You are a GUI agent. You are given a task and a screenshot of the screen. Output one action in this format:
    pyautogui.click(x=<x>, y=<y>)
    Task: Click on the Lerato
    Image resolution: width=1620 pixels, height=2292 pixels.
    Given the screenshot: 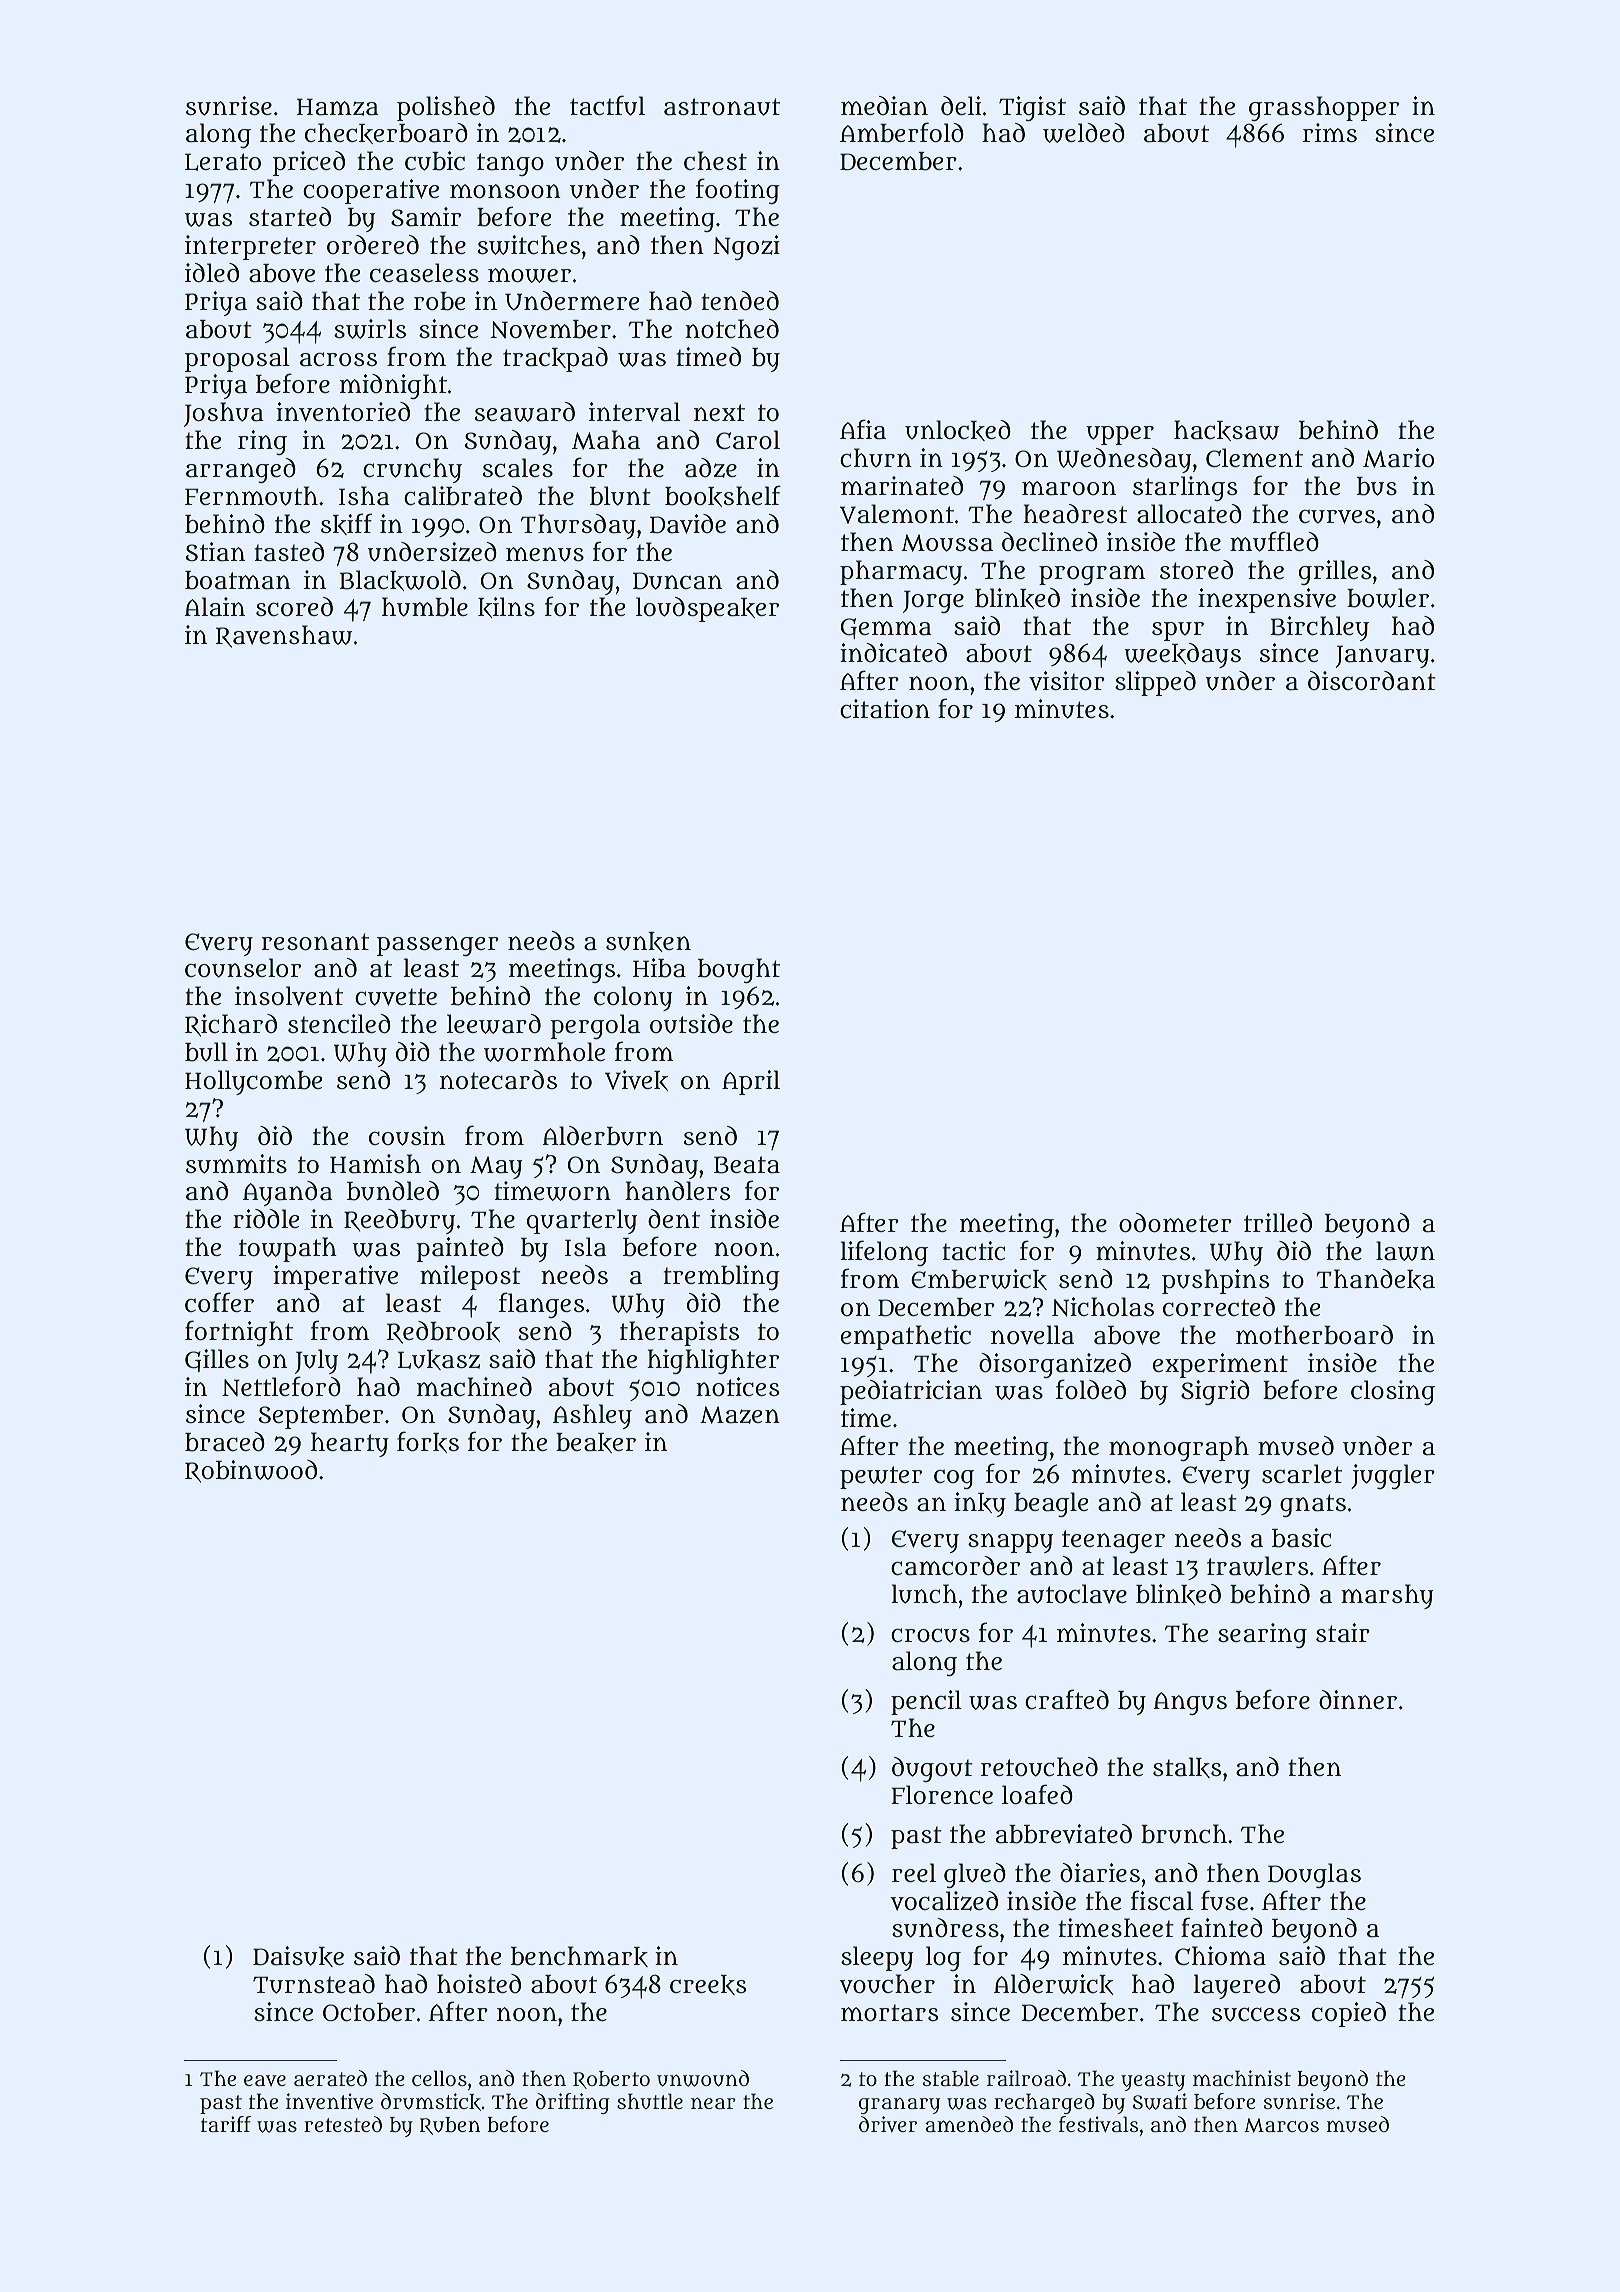 What is the action you would take?
    pyautogui.click(x=223, y=162)
